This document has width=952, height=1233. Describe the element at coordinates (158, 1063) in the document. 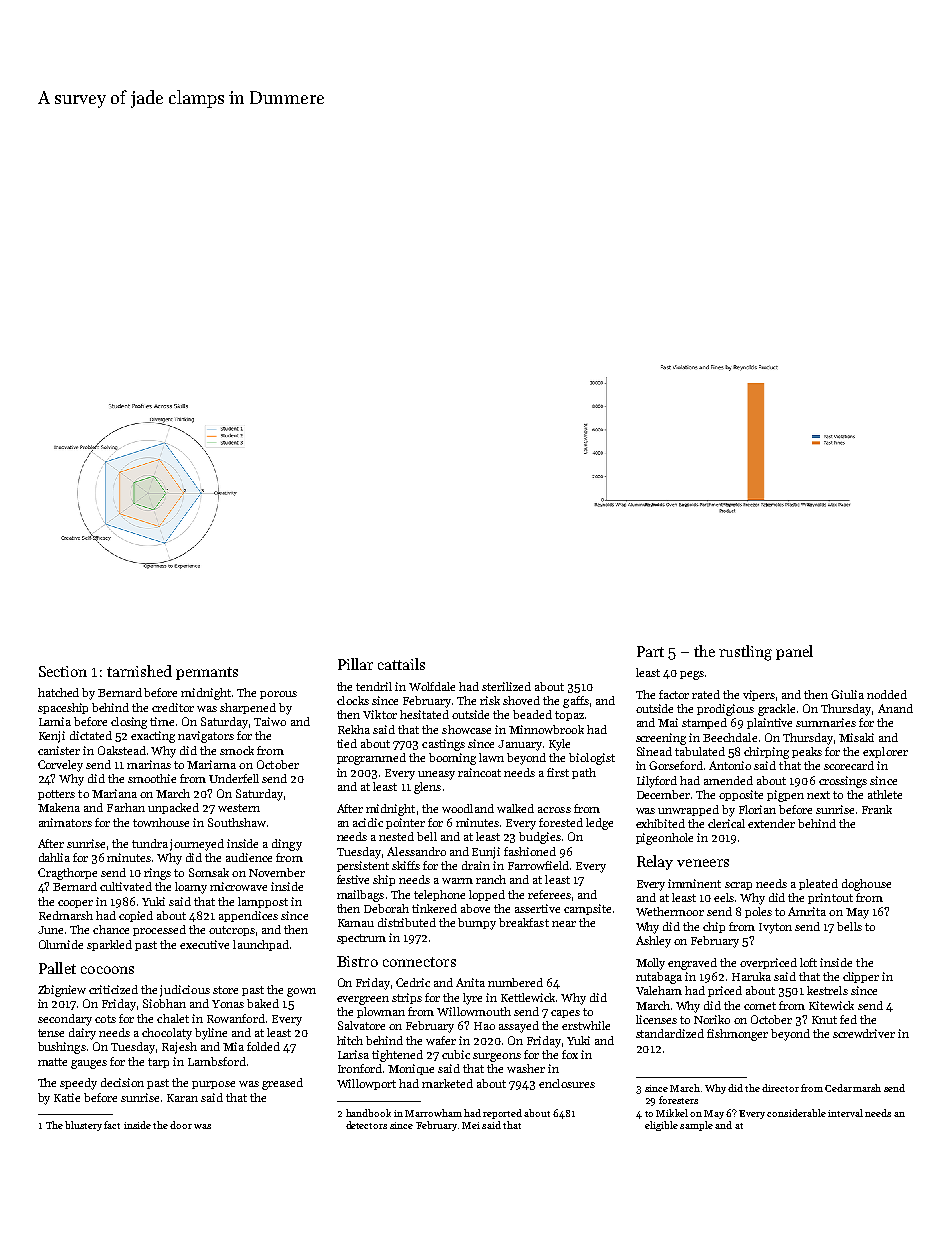

I see `tarp` at that location.
